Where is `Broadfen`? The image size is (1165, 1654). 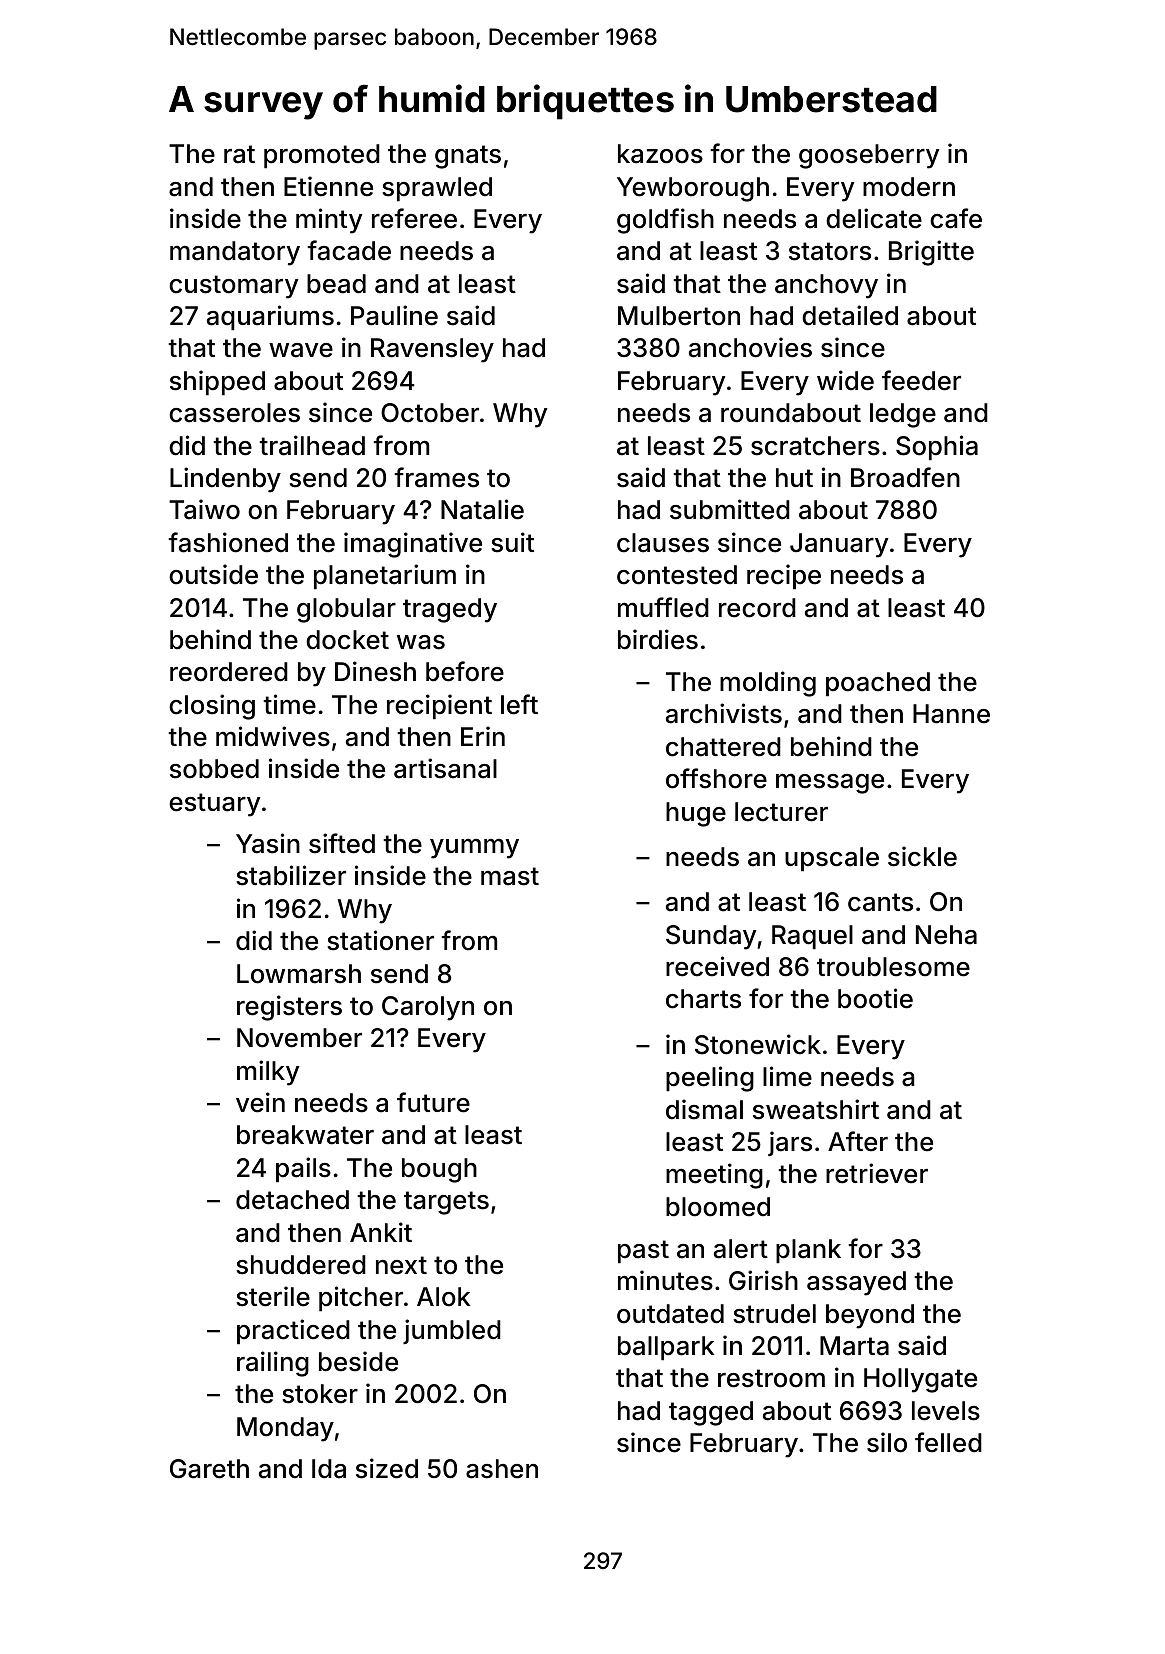 Broadfen is located at coordinates (905, 477).
